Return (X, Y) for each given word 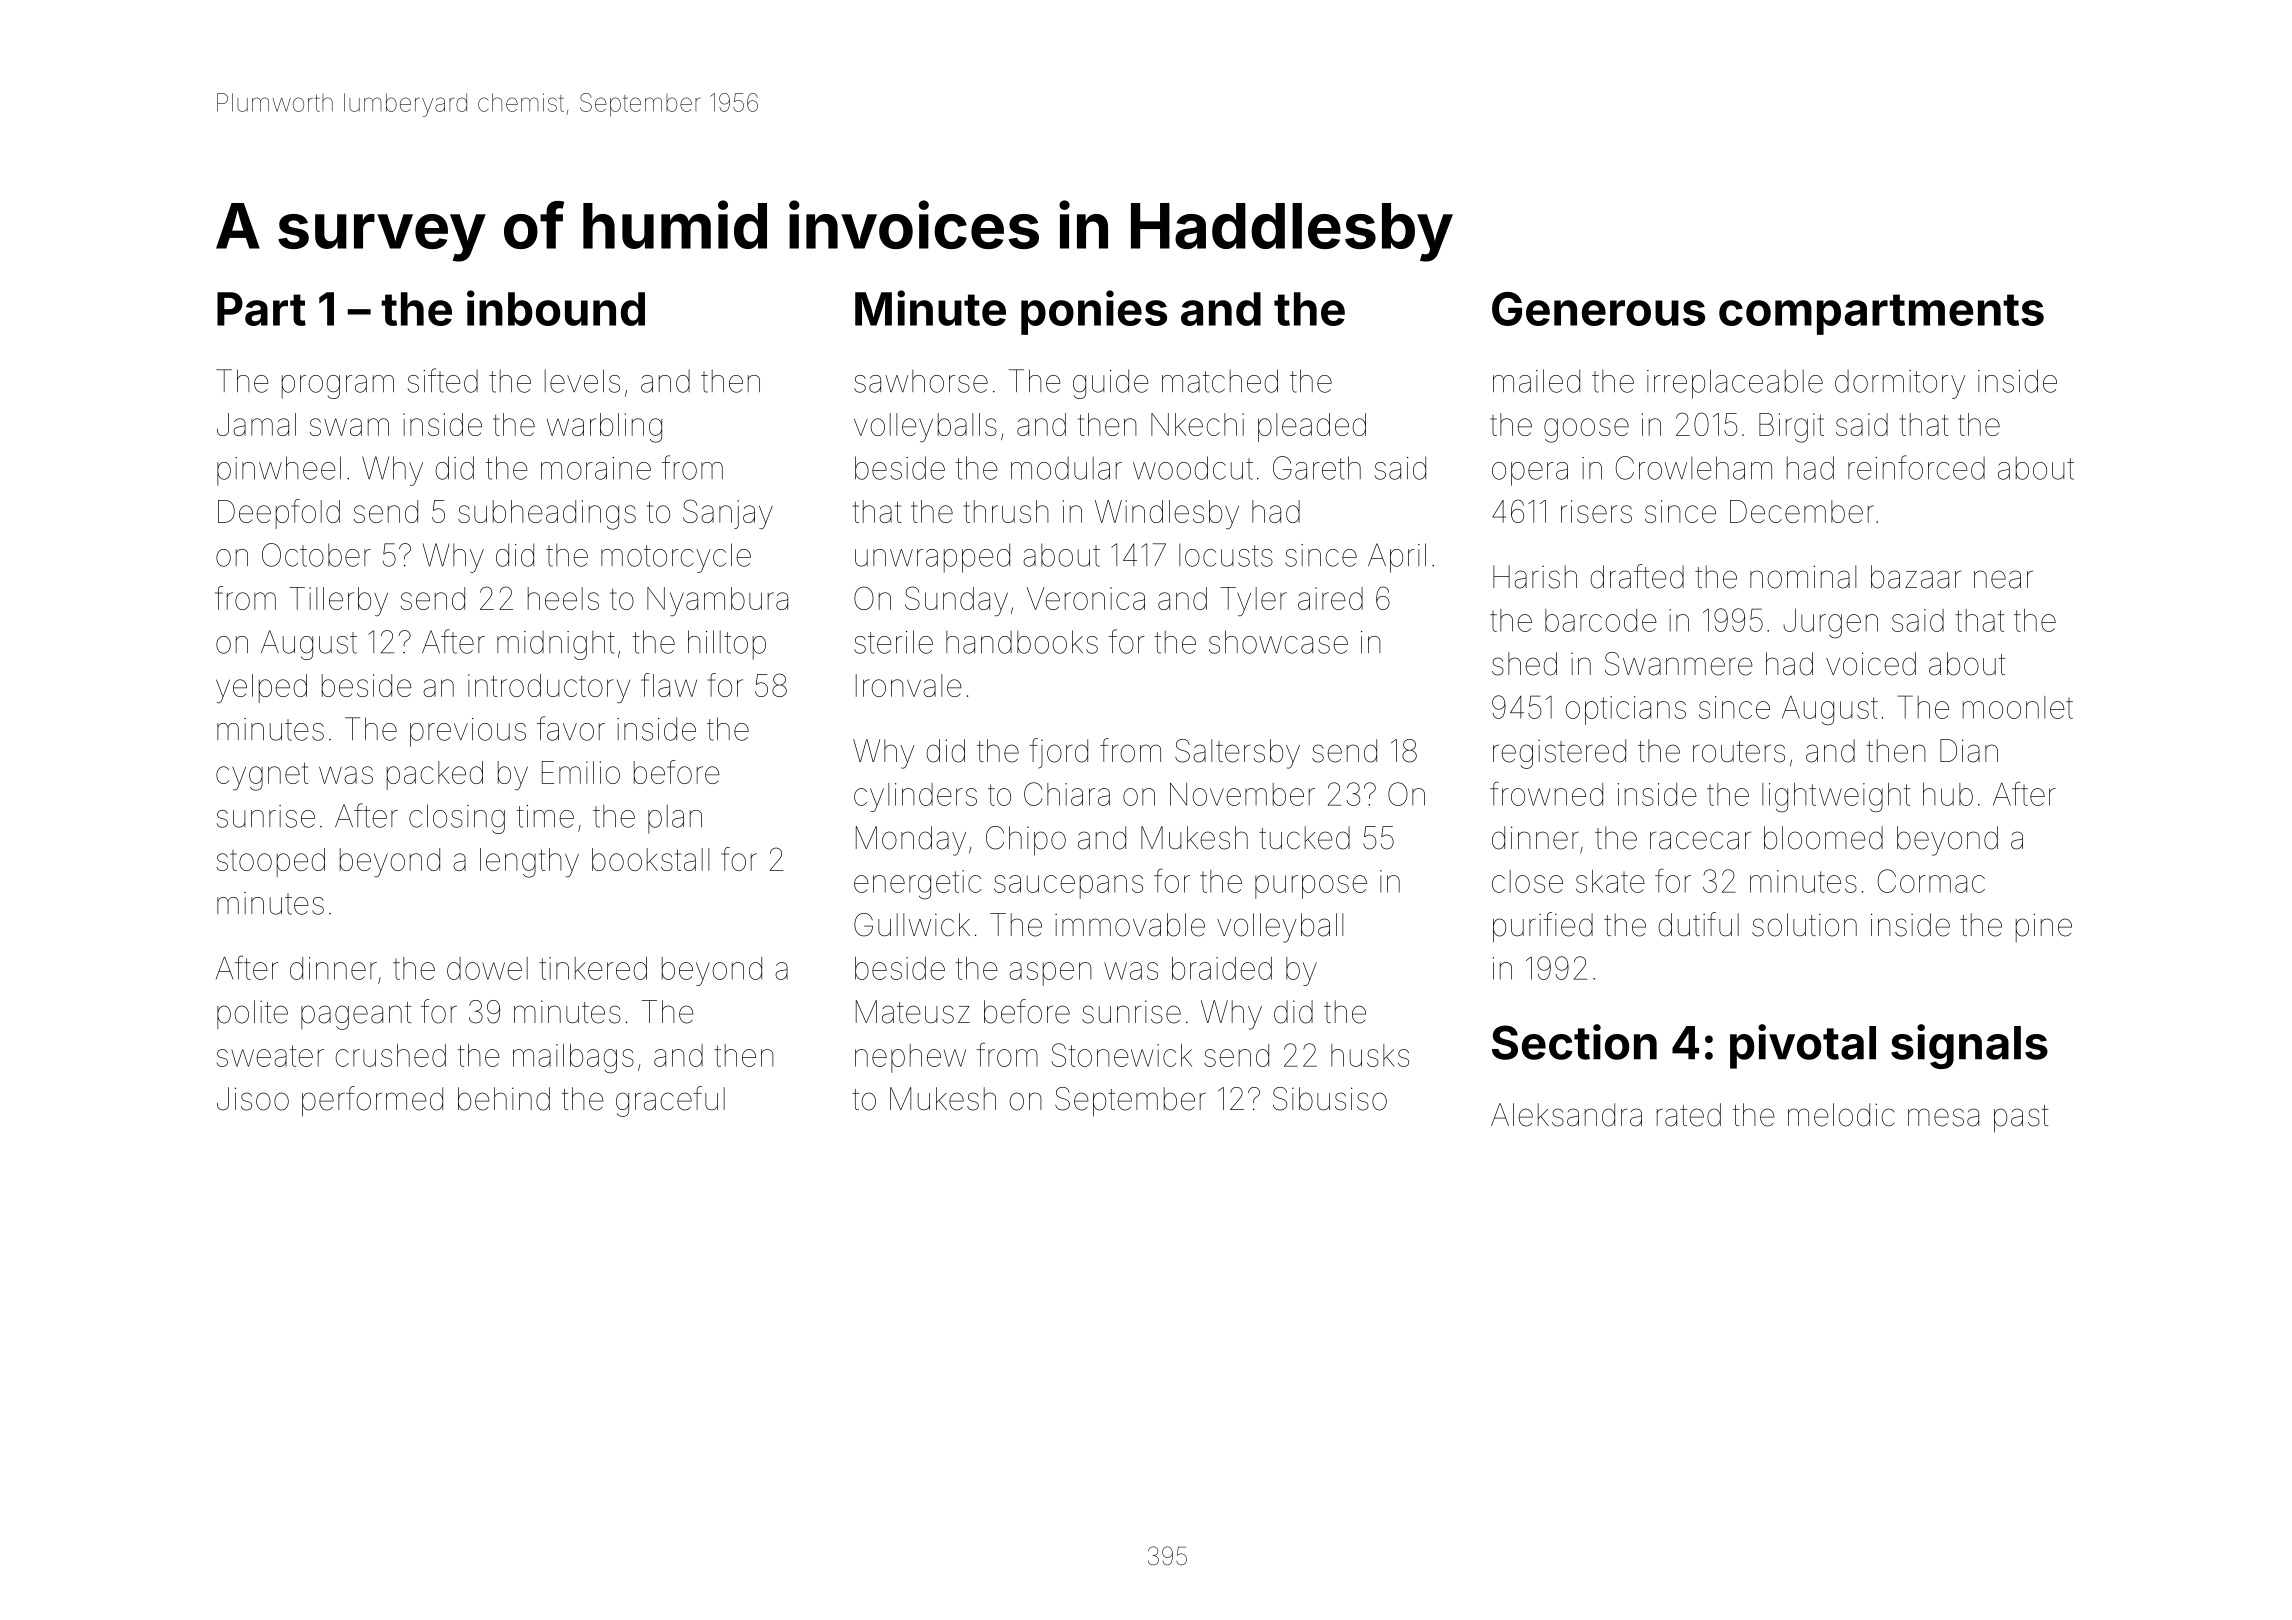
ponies (1094, 312)
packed (435, 775)
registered (1559, 754)
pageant (356, 1016)
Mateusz (913, 1012)
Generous (1598, 309)
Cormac (1931, 881)
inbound (556, 308)
